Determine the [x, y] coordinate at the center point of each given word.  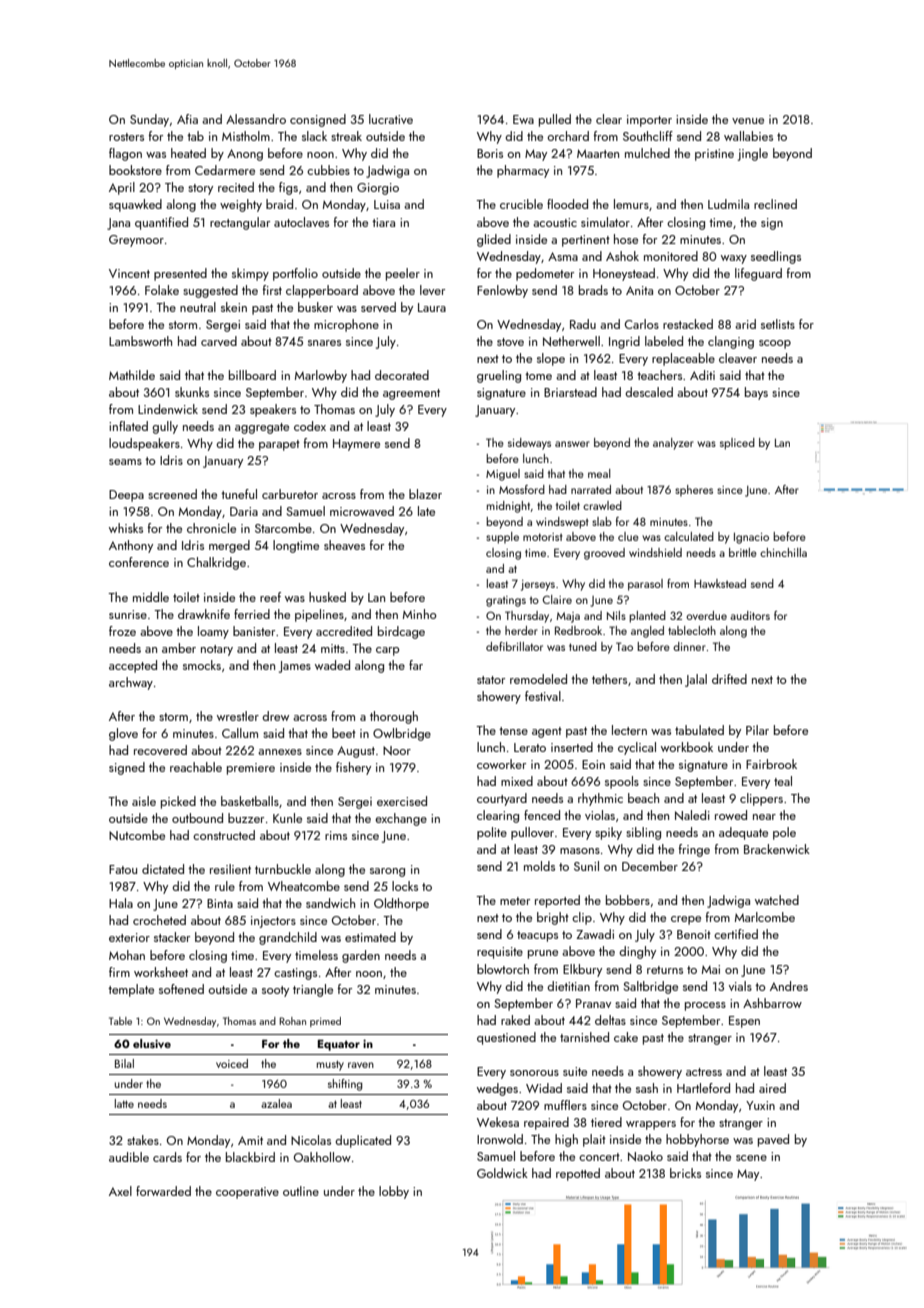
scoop [775, 344]
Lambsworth [140, 341]
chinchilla [783, 552]
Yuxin [760, 1105]
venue [748, 121]
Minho [420, 614]
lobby [394, 1192]
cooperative [247, 1193]
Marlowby [321, 376]
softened [181, 989]
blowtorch [503, 969]
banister [254, 631]
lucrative [391, 119]
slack [314, 136]
